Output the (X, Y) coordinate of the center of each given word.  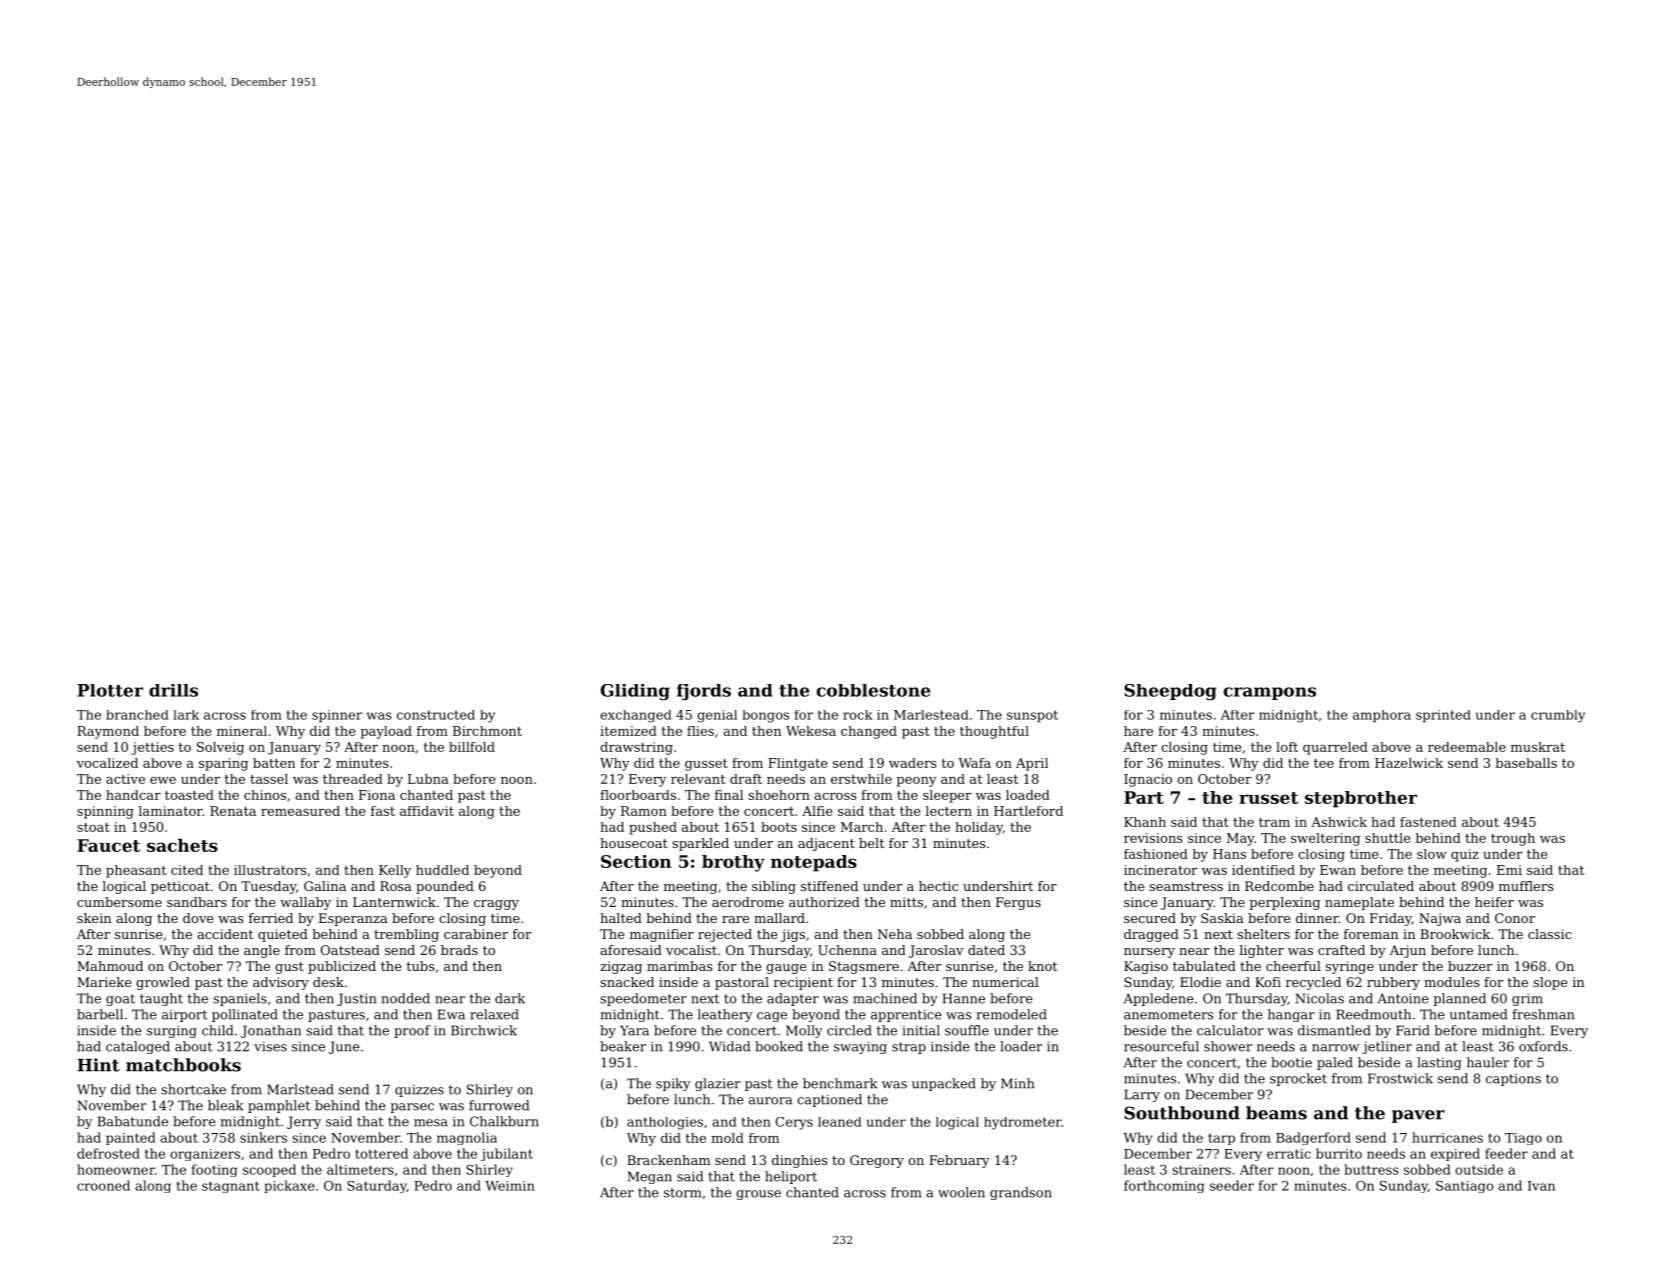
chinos (265, 795)
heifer (1494, 902)
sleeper (947, 796)
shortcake (194, 1089)
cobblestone (873, 690)
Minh (1018, 1083)
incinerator (1161, 870)
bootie (1291, 1062)
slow (1432, 854)
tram (1274, 822)
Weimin (510, 1186)
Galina (325, 886)
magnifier (662, 935)
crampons (1269, 693)
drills (173, 690)
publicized (342, 967)
